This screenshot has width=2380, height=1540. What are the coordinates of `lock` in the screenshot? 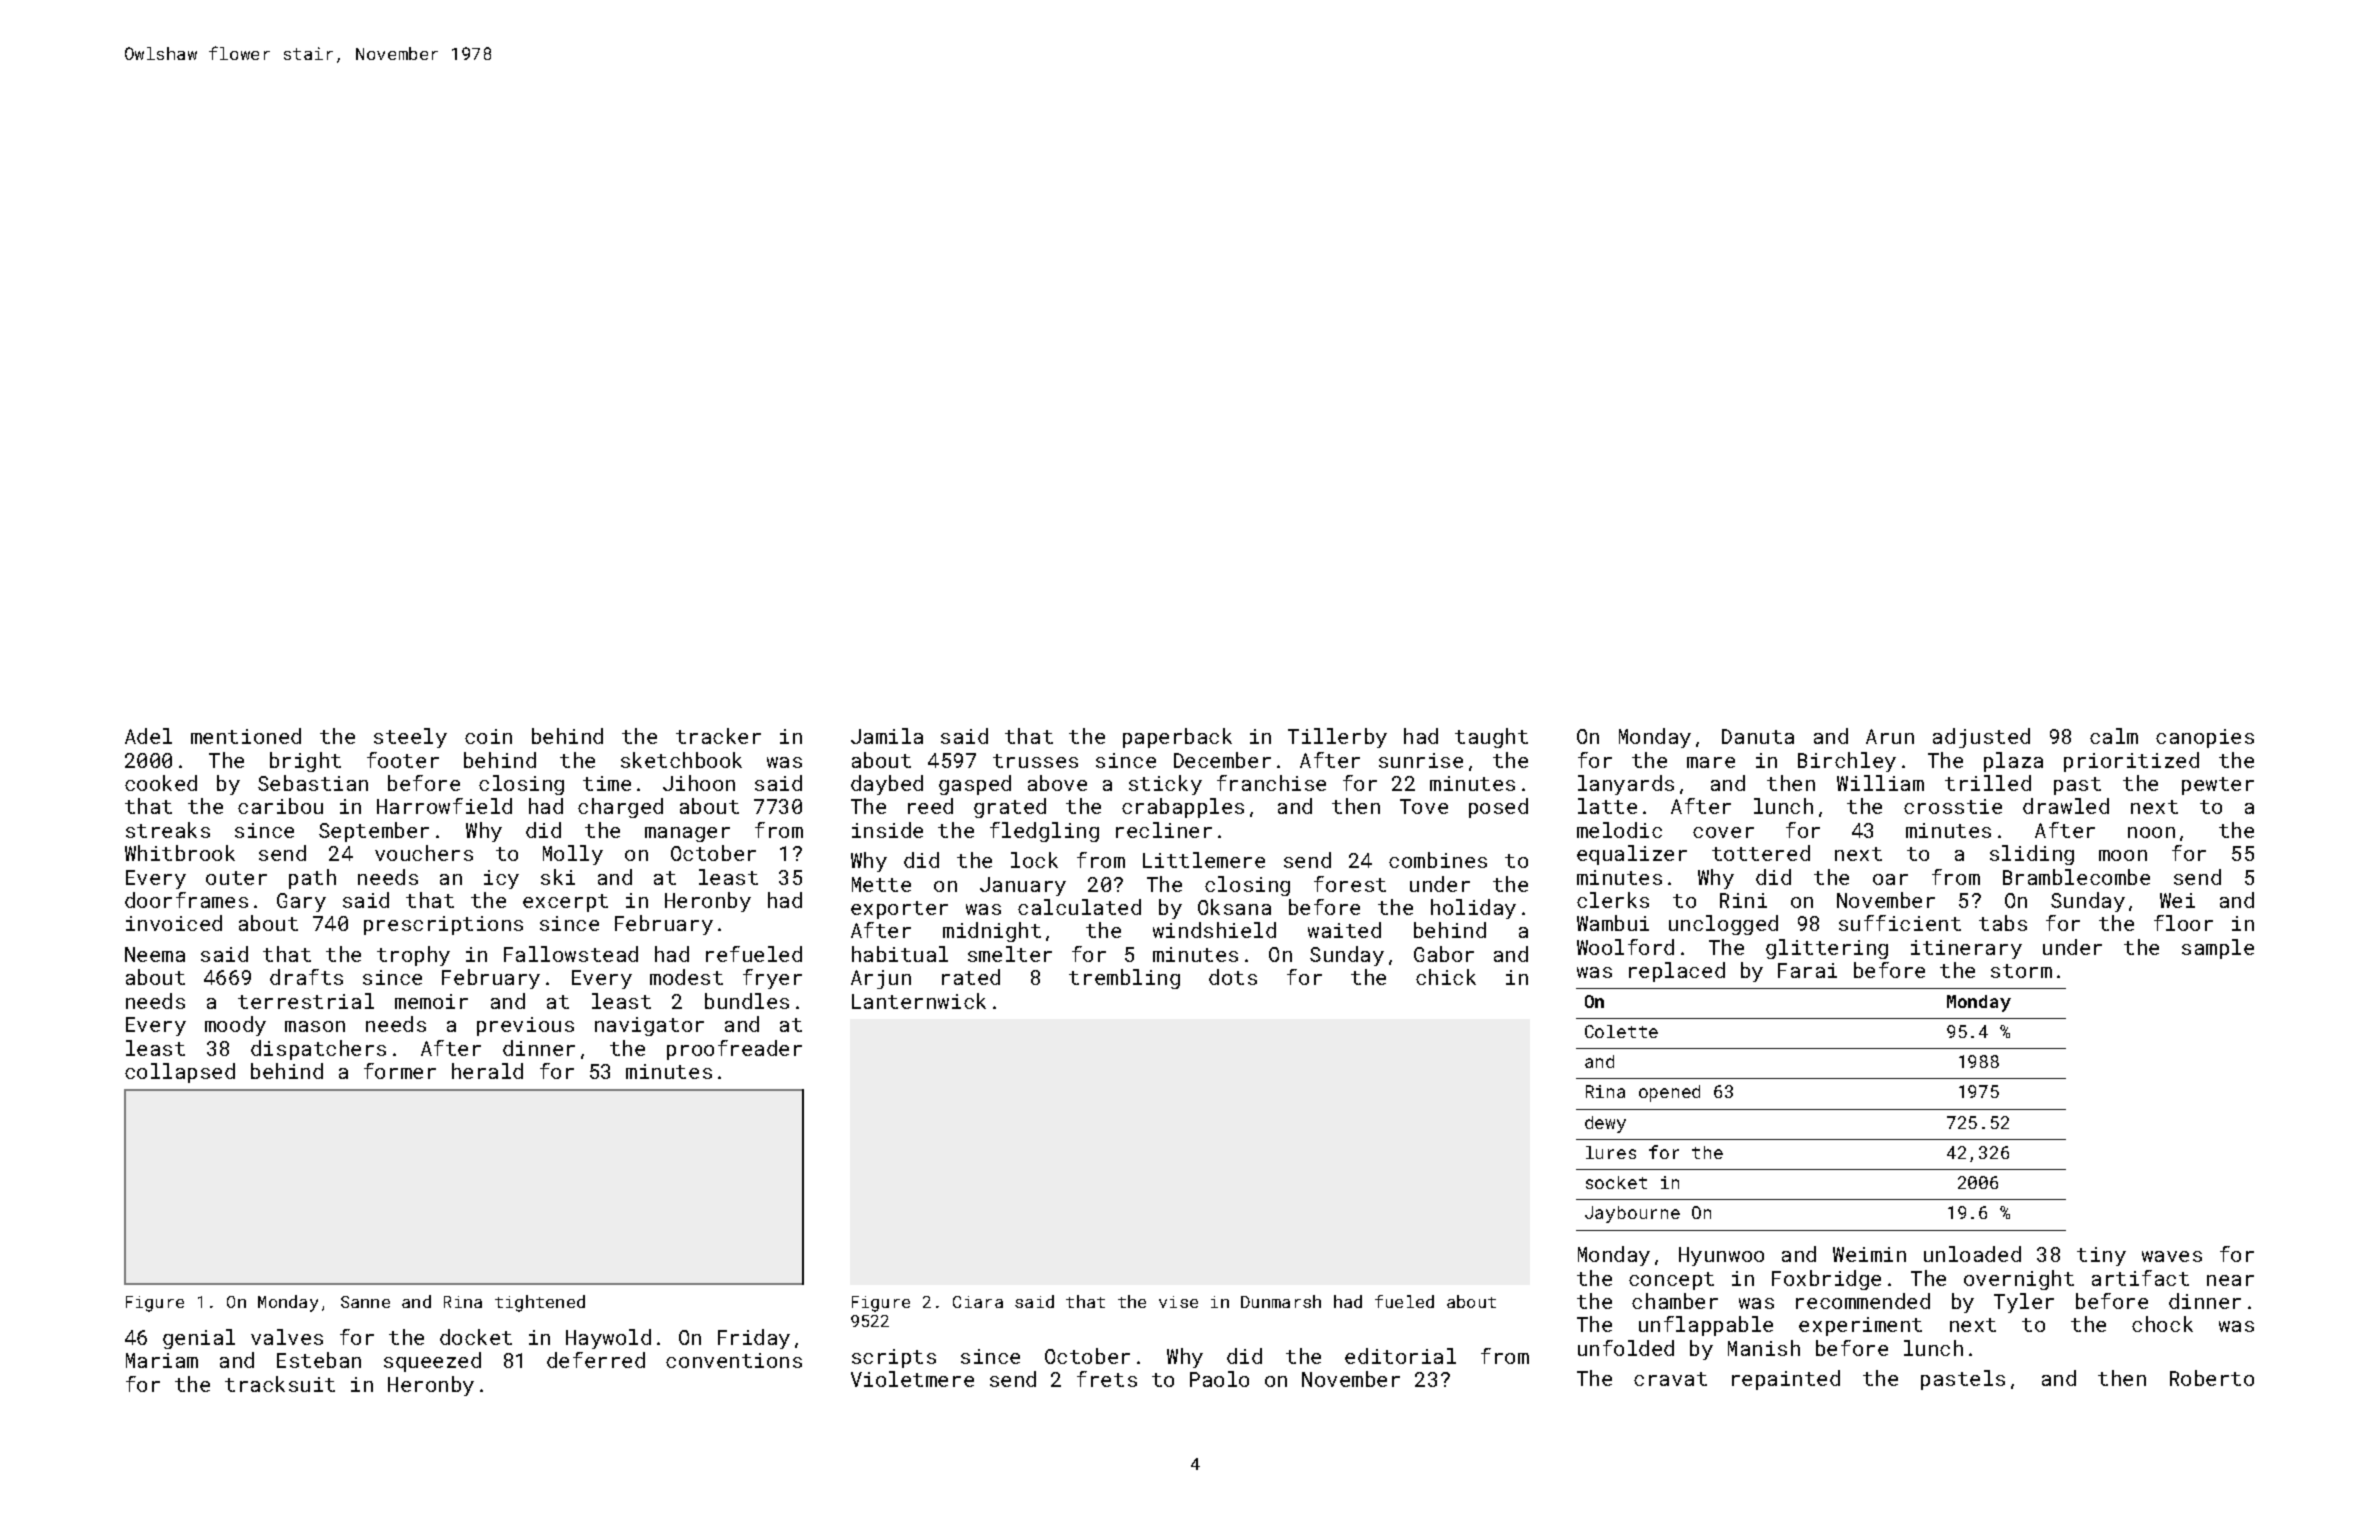 It's located at (1034, 860).
